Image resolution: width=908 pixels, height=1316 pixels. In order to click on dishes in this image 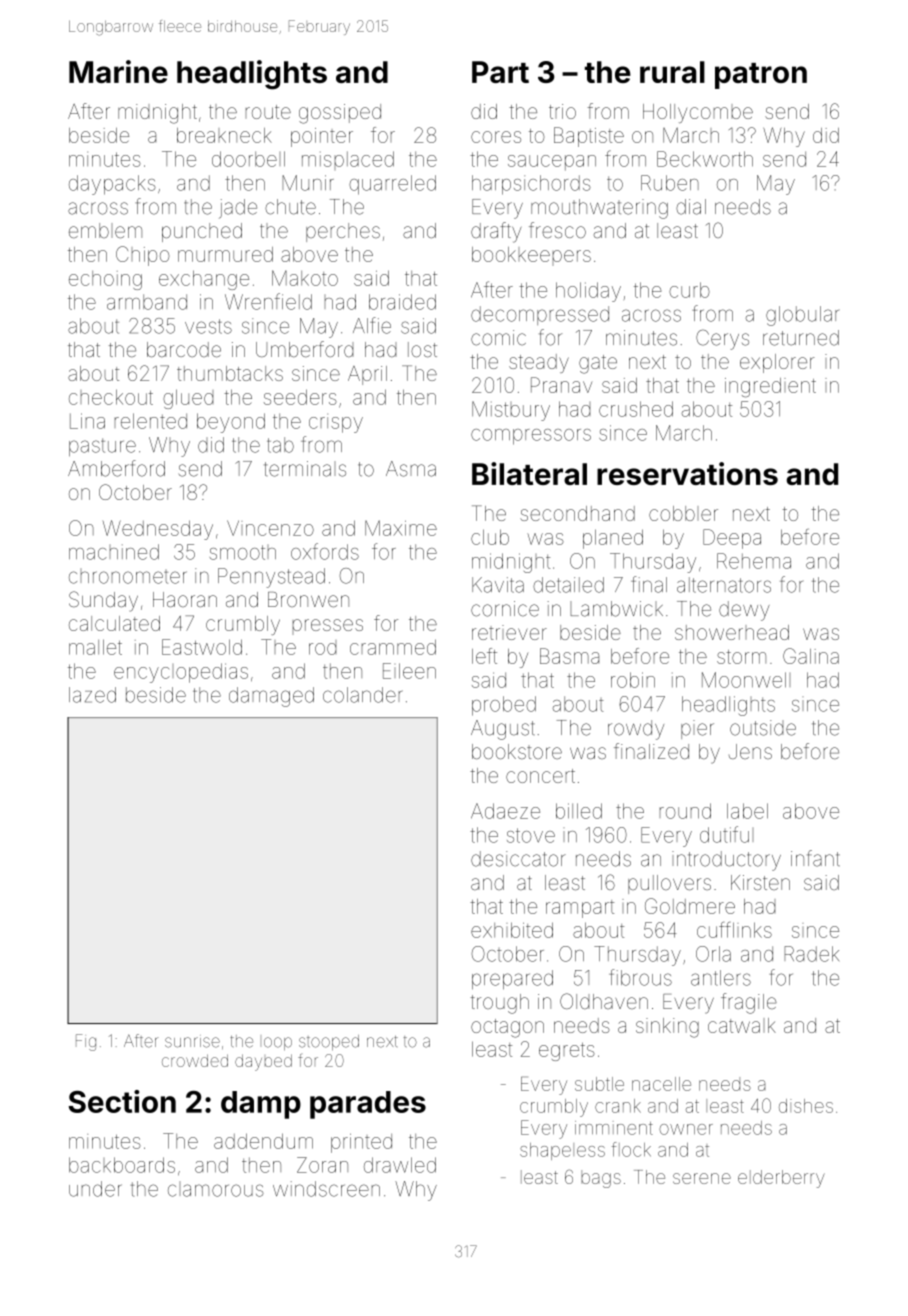, I will do `click(806, 1106)`.
